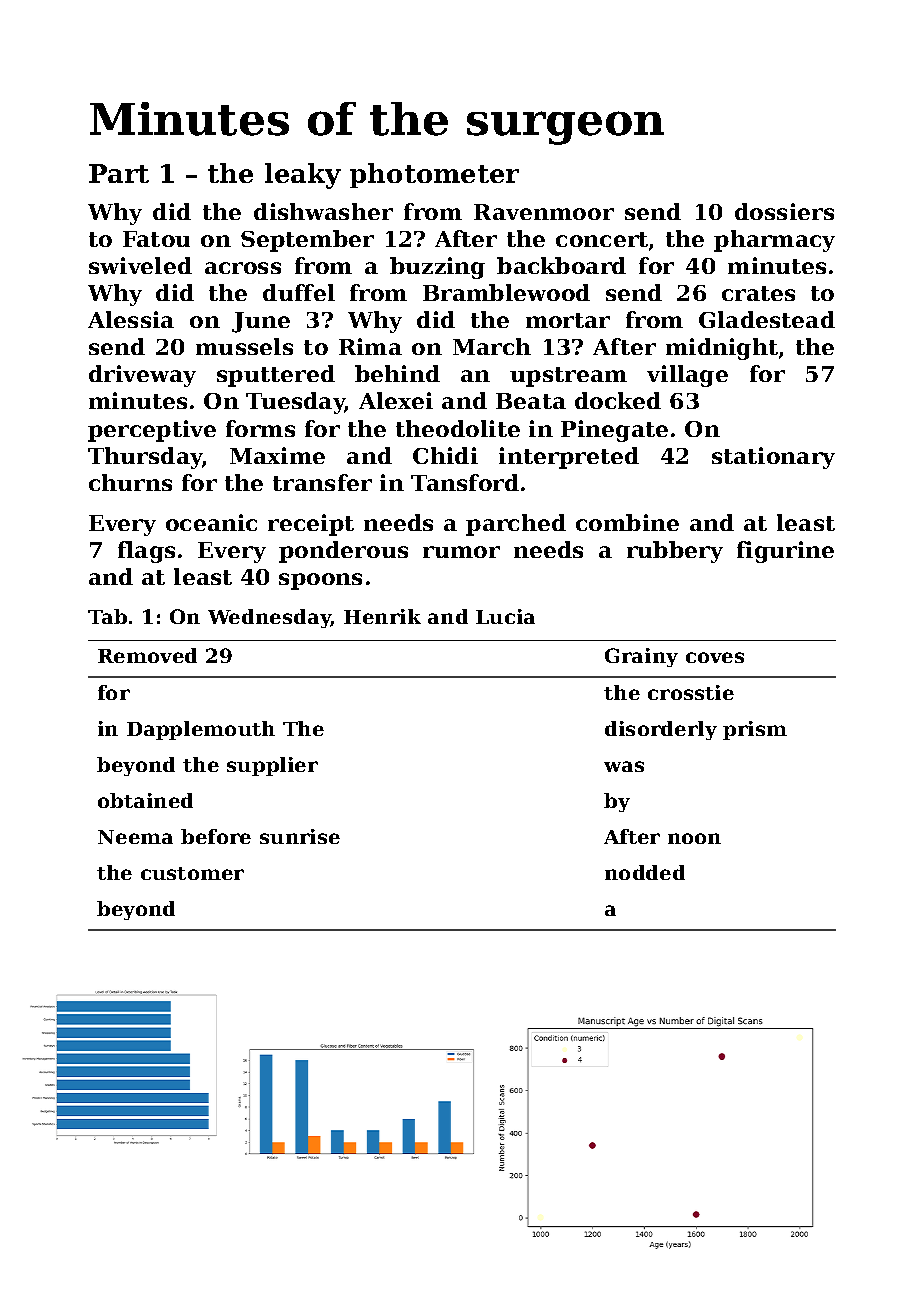 This page has width=924, height=1311. Describe the element at coordinates (130, 482) in the page. I see `churns` at that location.
